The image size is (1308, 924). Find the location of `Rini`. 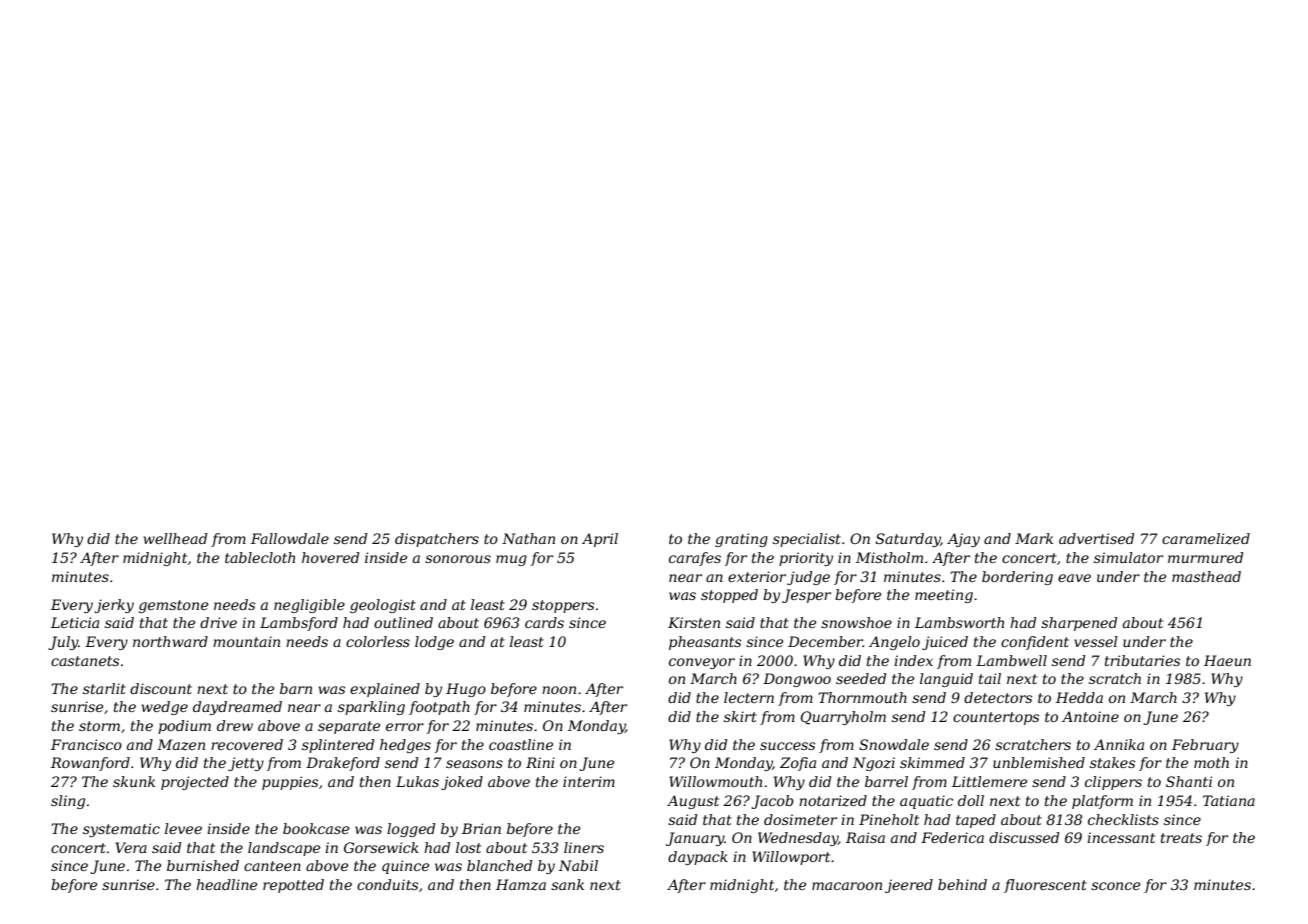

Rini is located at coordinates (540, 762).
